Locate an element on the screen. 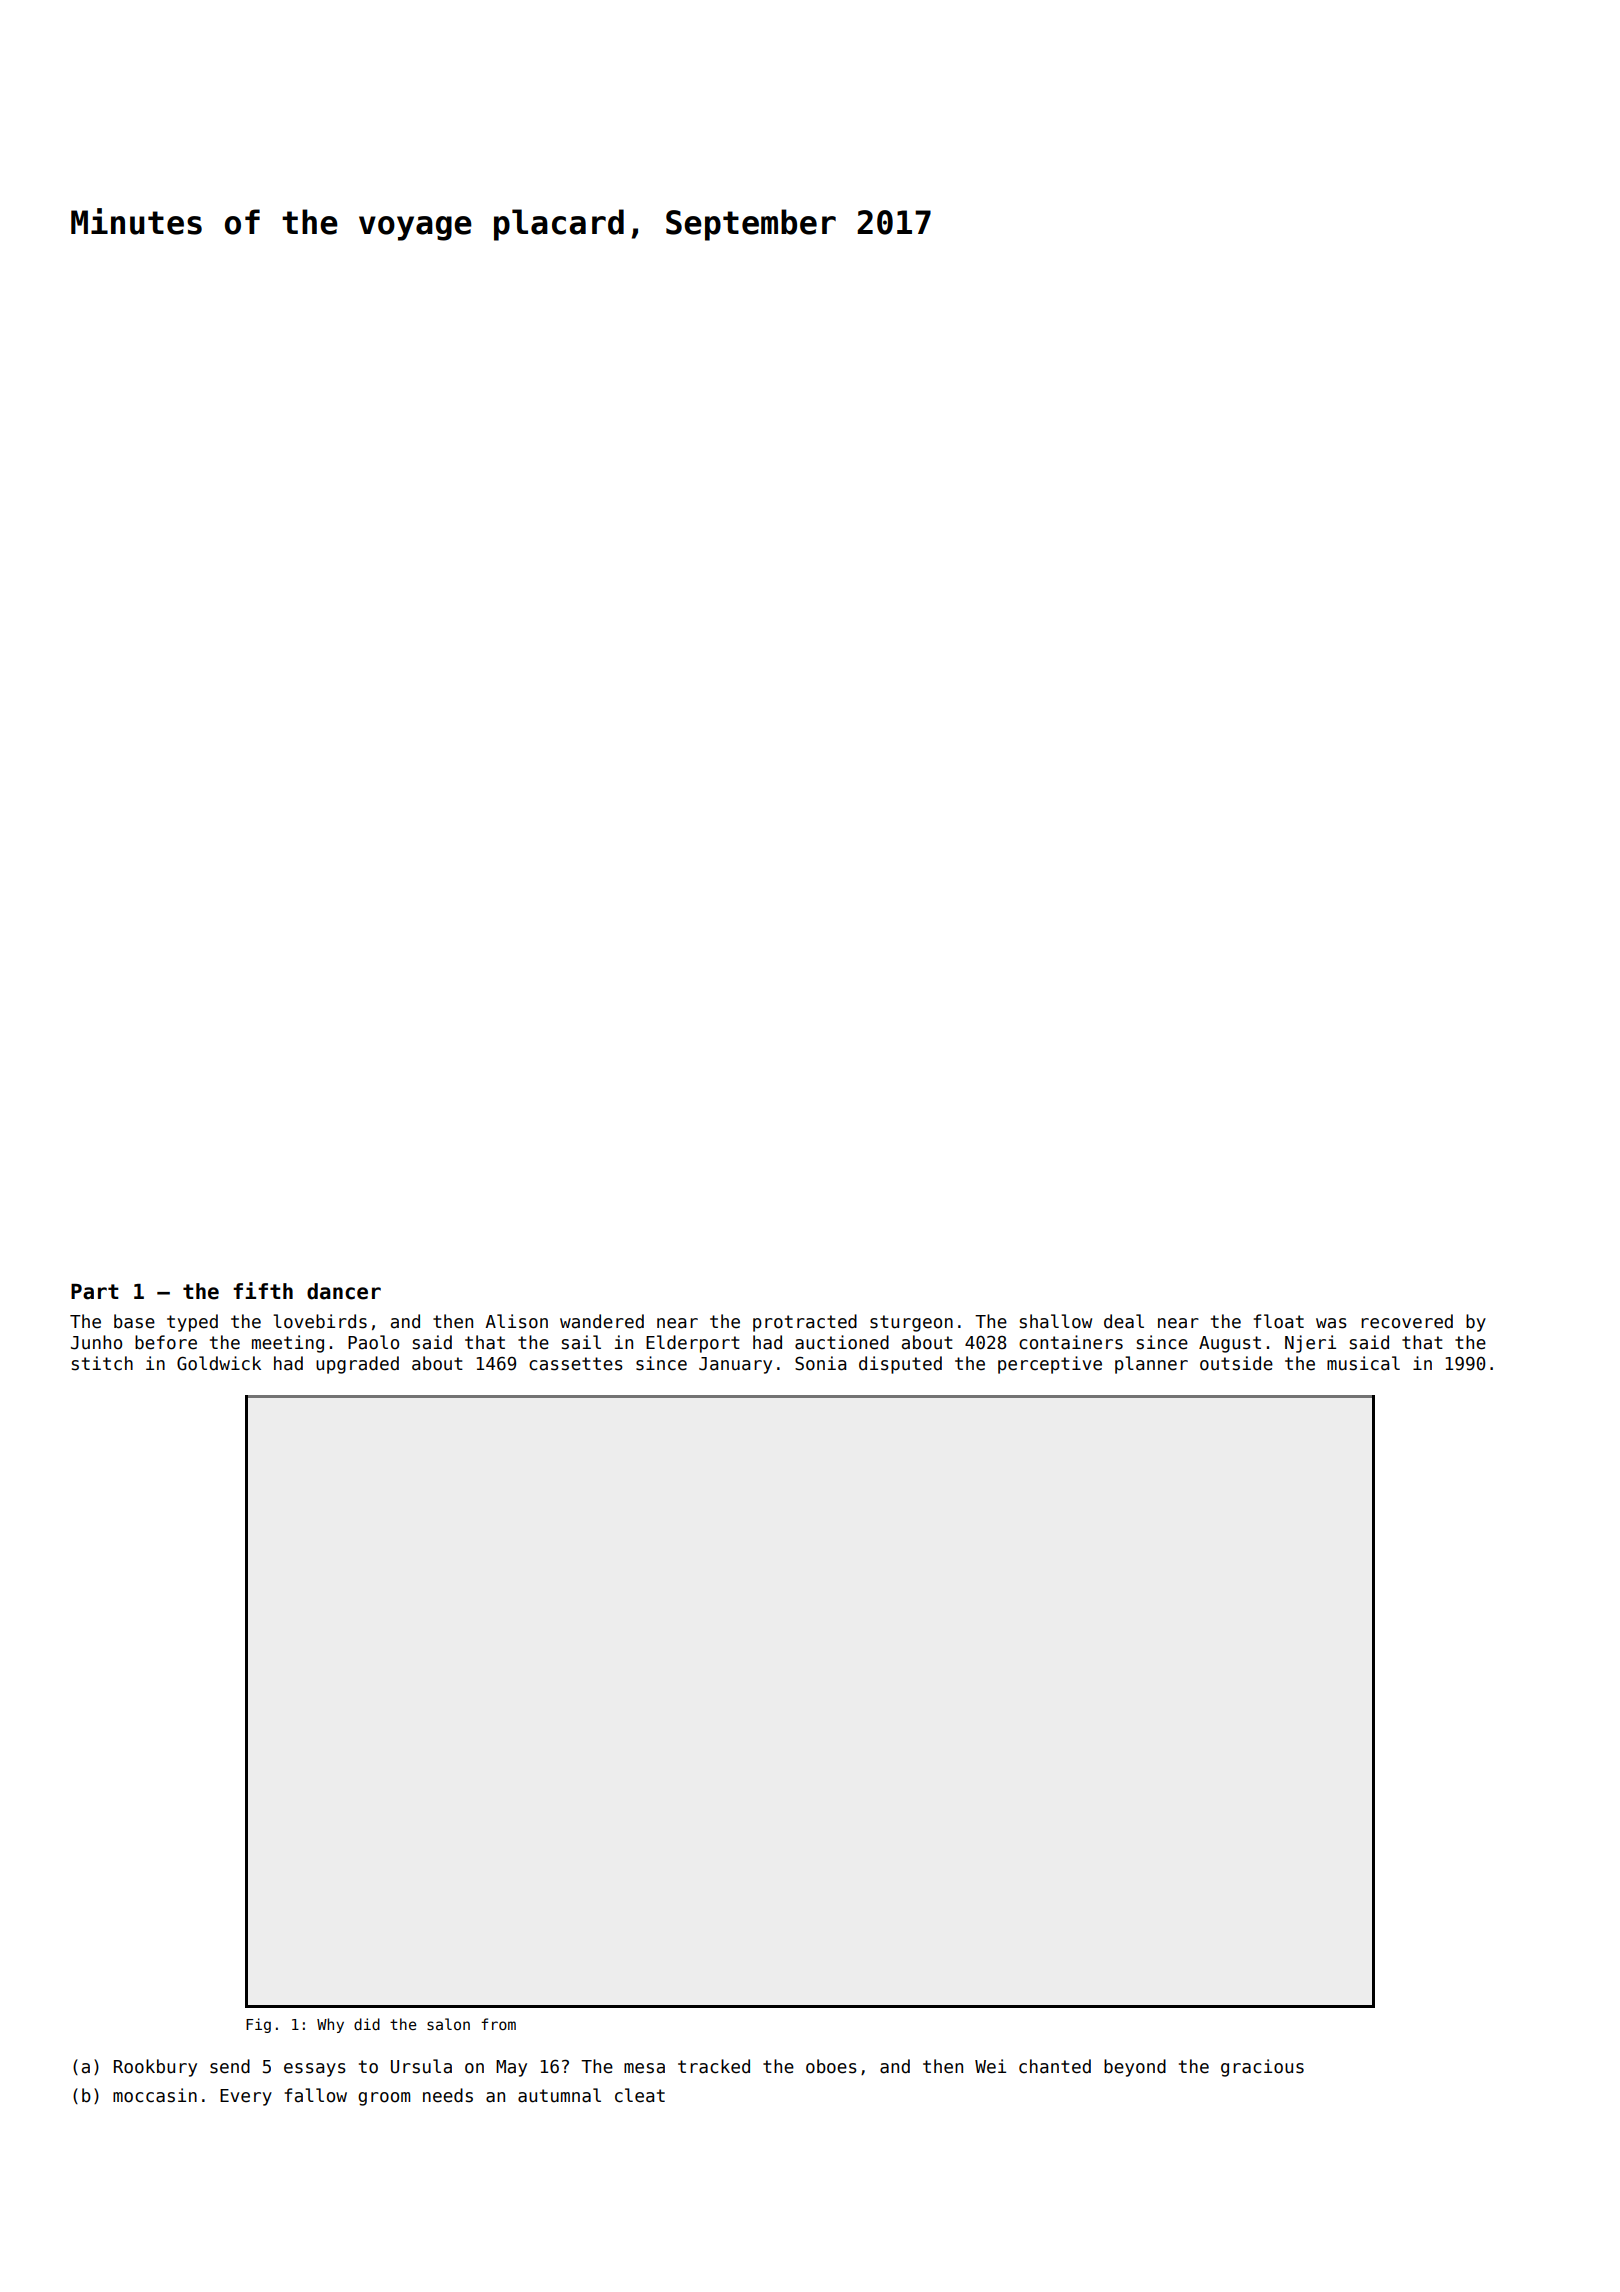 The width and height of the screenshot is (1620, 2292). did is located at coordinates (367, 2024).
